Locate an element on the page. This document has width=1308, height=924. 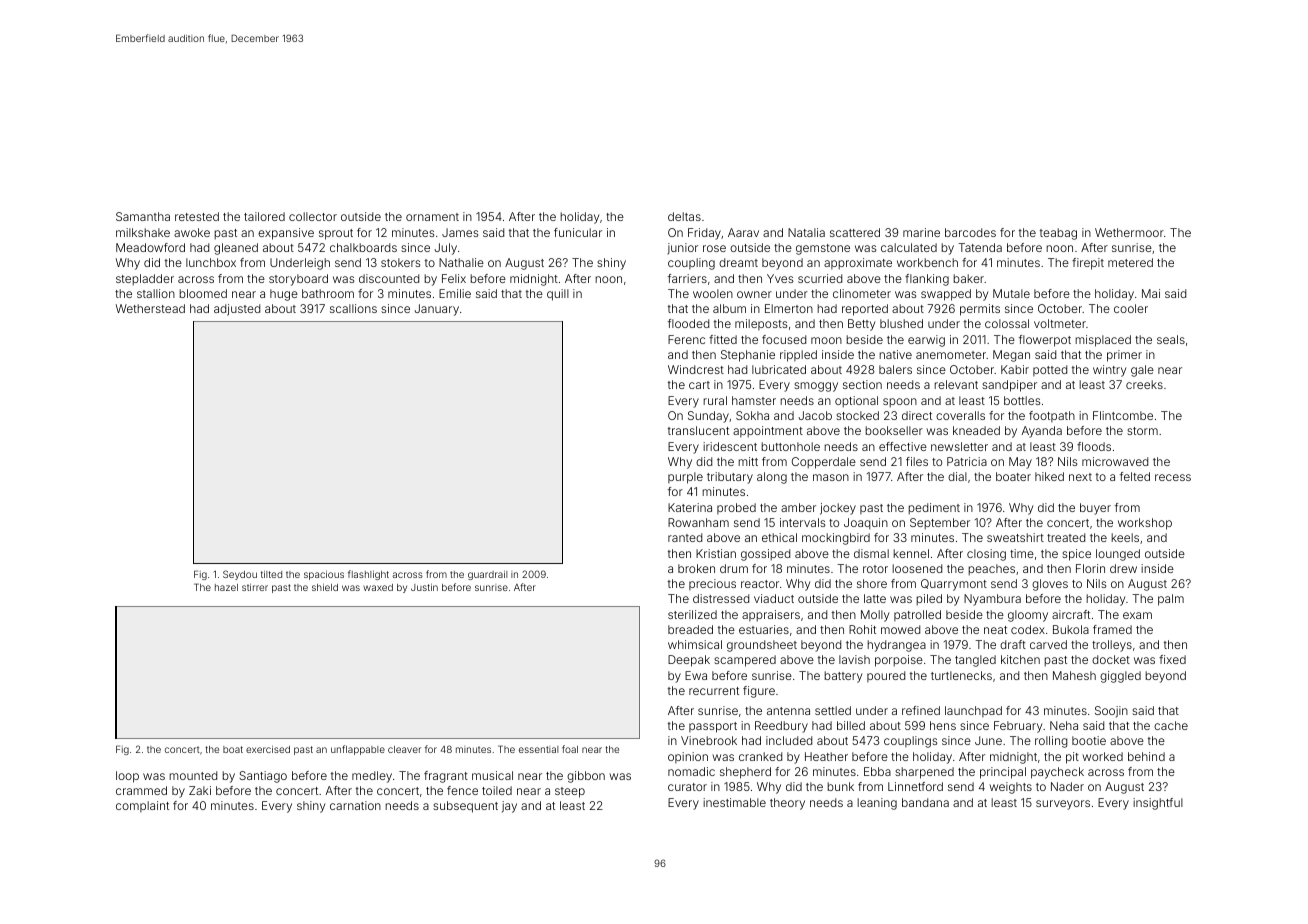
scallions is located at coordinates (353, 308).
